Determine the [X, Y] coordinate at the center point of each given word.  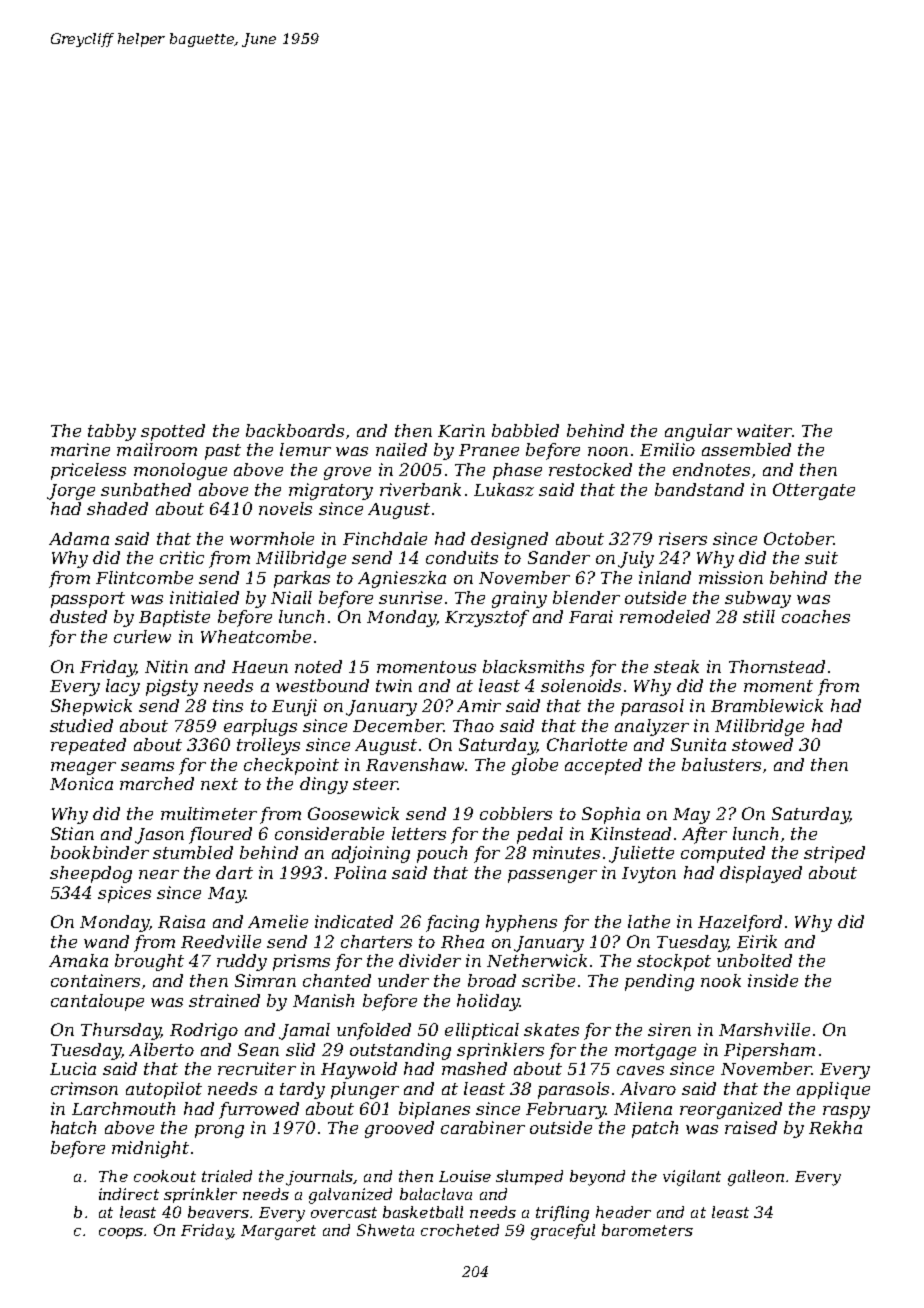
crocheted [460, 1230]
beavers [218, 1212]
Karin [461, 430]
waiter [764, 430]
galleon [756, 1178]
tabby [112, 432]
